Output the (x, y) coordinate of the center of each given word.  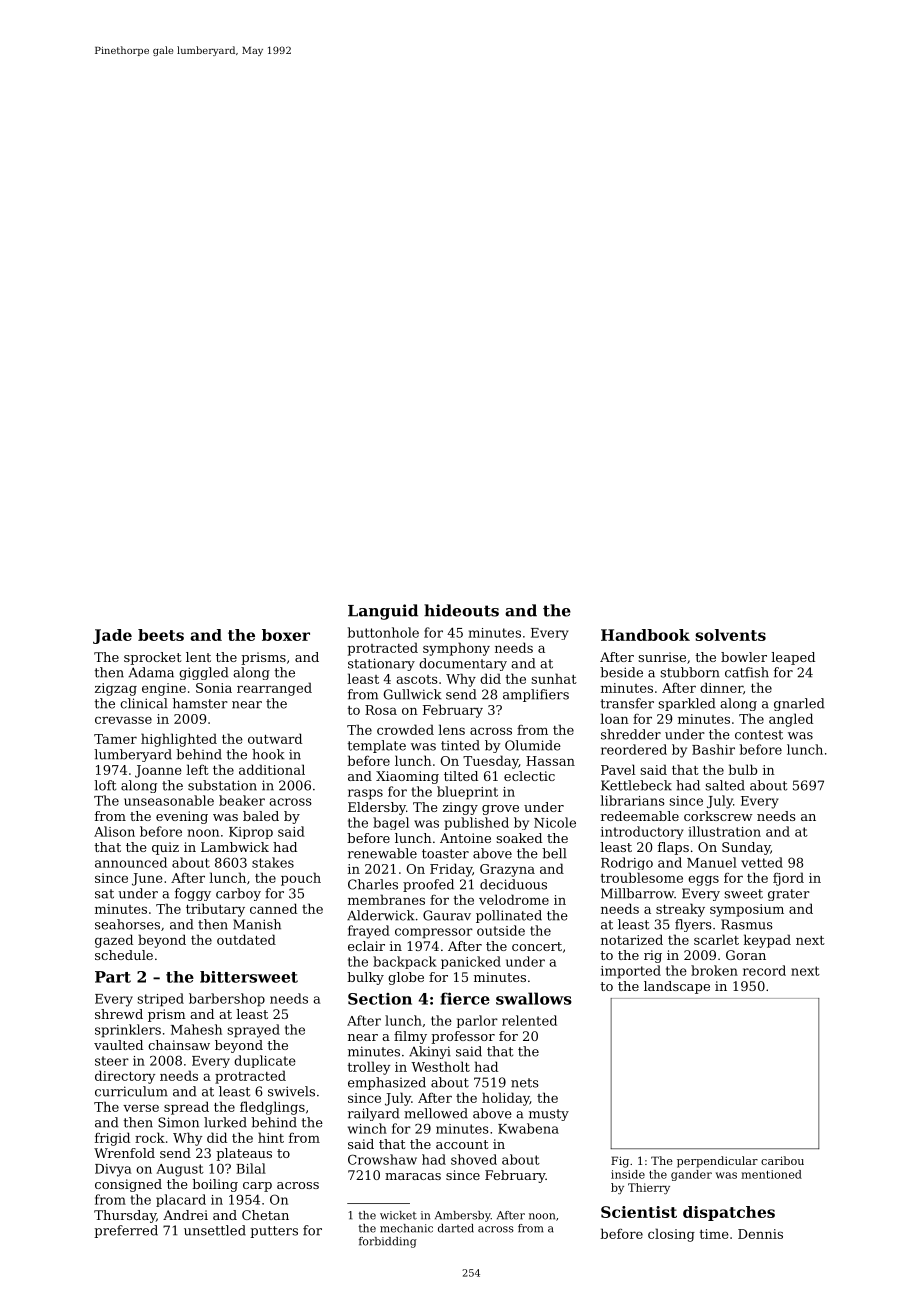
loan (614, 718)
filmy (410, 1037)
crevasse (123, 720)
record (764, 970)
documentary (463, 664)
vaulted (118, 1045)
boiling (215, 1185)
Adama (151, 672)
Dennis (760, 1234)
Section (380, 999)
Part (113, 977)
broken (714, 970)
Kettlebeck (636, 785)
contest (759, 735)
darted (456, 1228)
